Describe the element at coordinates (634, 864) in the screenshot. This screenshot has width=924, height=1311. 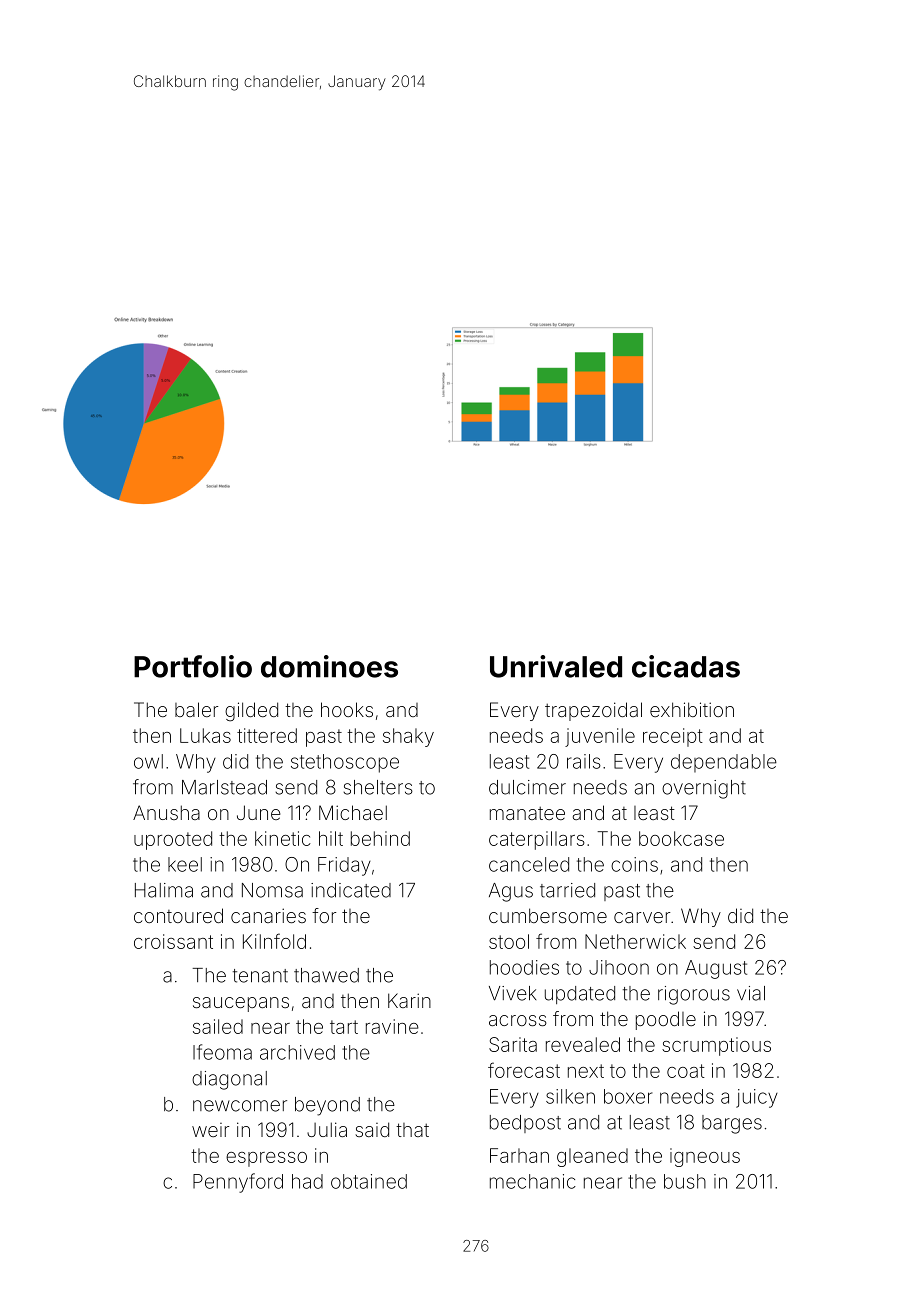
I see `coins` at that location.
